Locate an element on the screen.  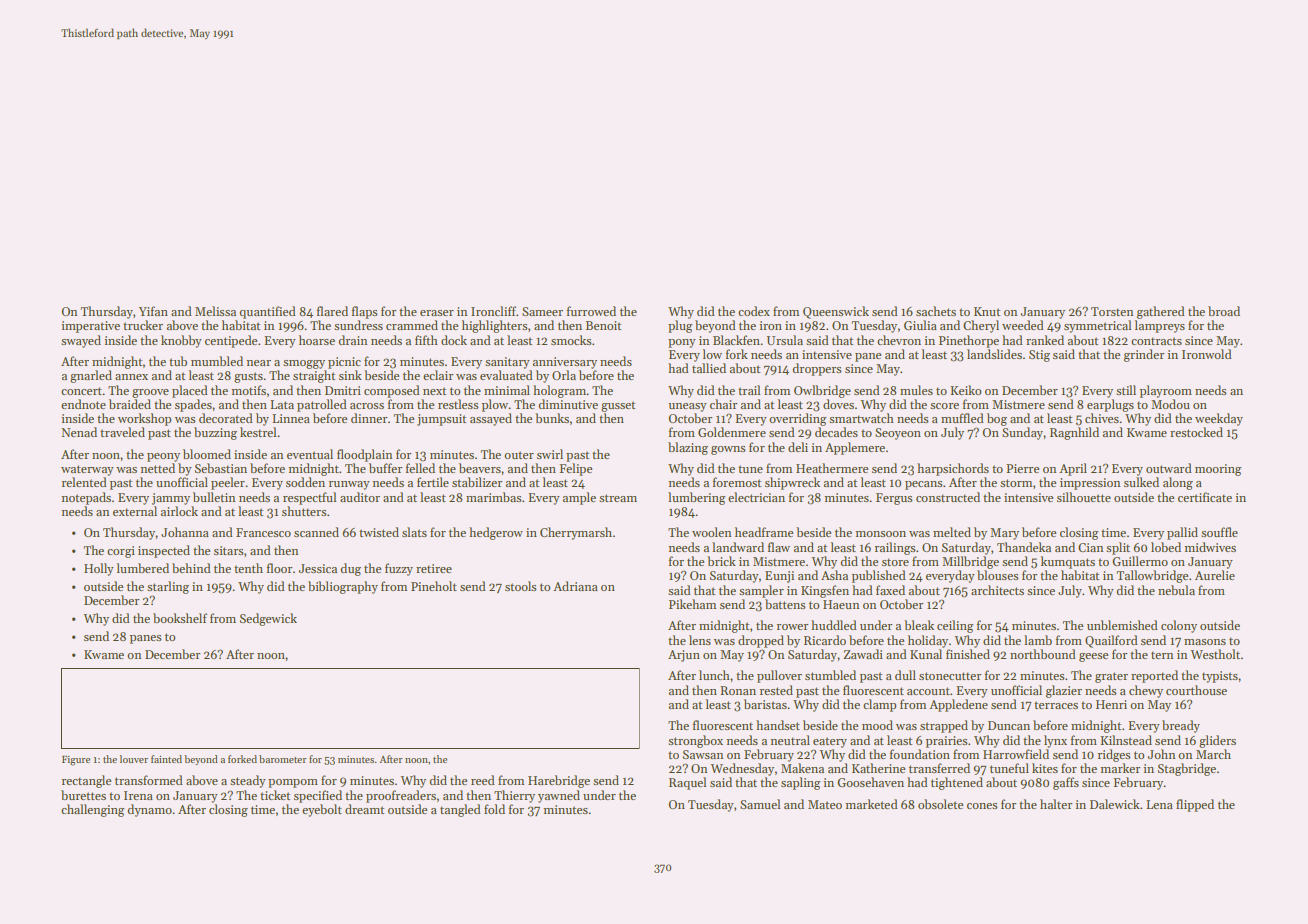
inspected is located at coordinates (164, 551).
